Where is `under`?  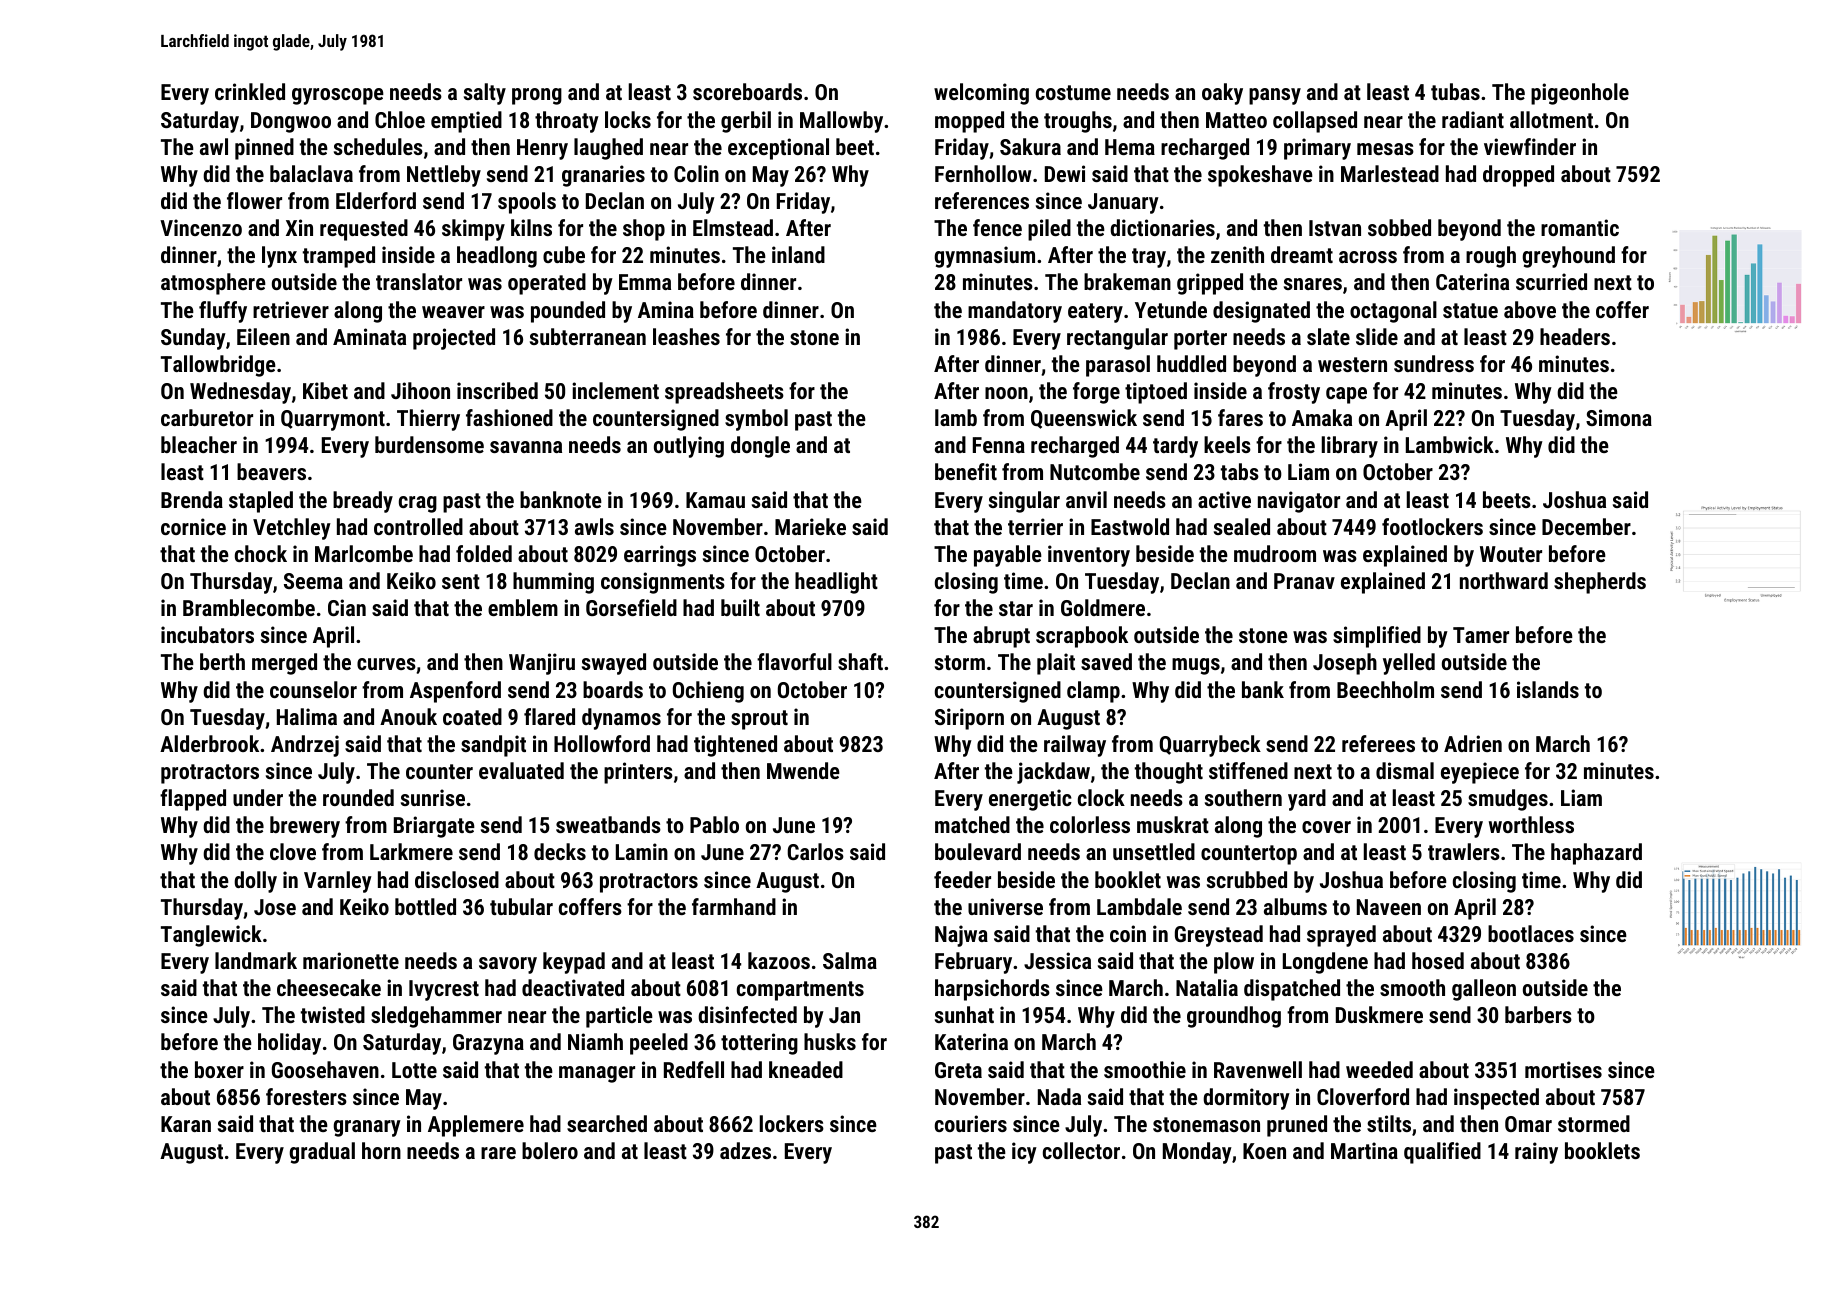
under is located at coordinates (258, 797).
